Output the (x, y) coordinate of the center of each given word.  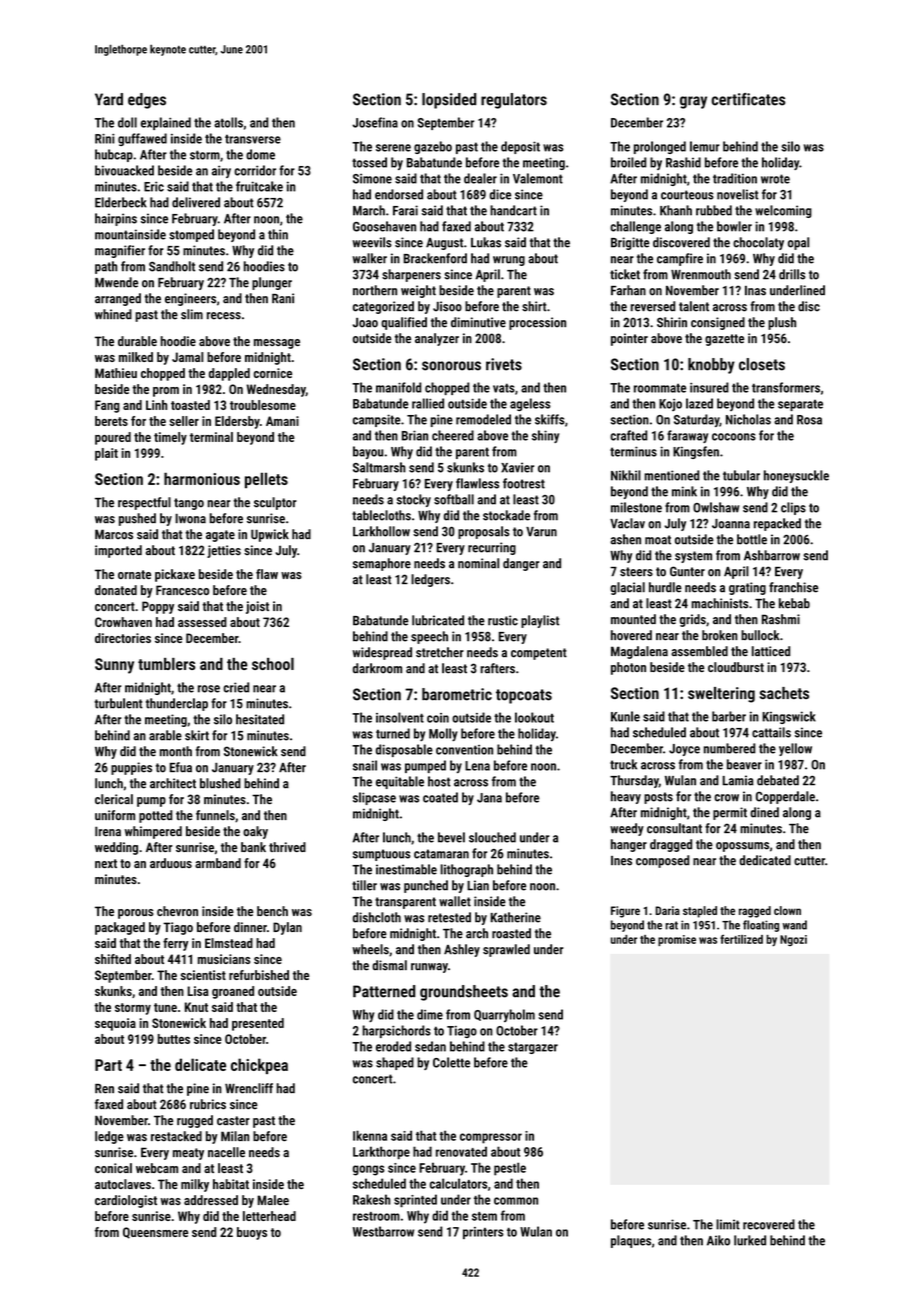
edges (147, 101)
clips (793, 508)
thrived (287, 847)
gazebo (433, 147)
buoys (252, 1233)
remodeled (483, 419)
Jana (489, 798)
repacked (777, 524)
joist (257, 607)
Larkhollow (381, 531)
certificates (748, 99)
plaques (631, 1241)
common (516, 1201)
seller (184, 421)
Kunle (625, 716)
